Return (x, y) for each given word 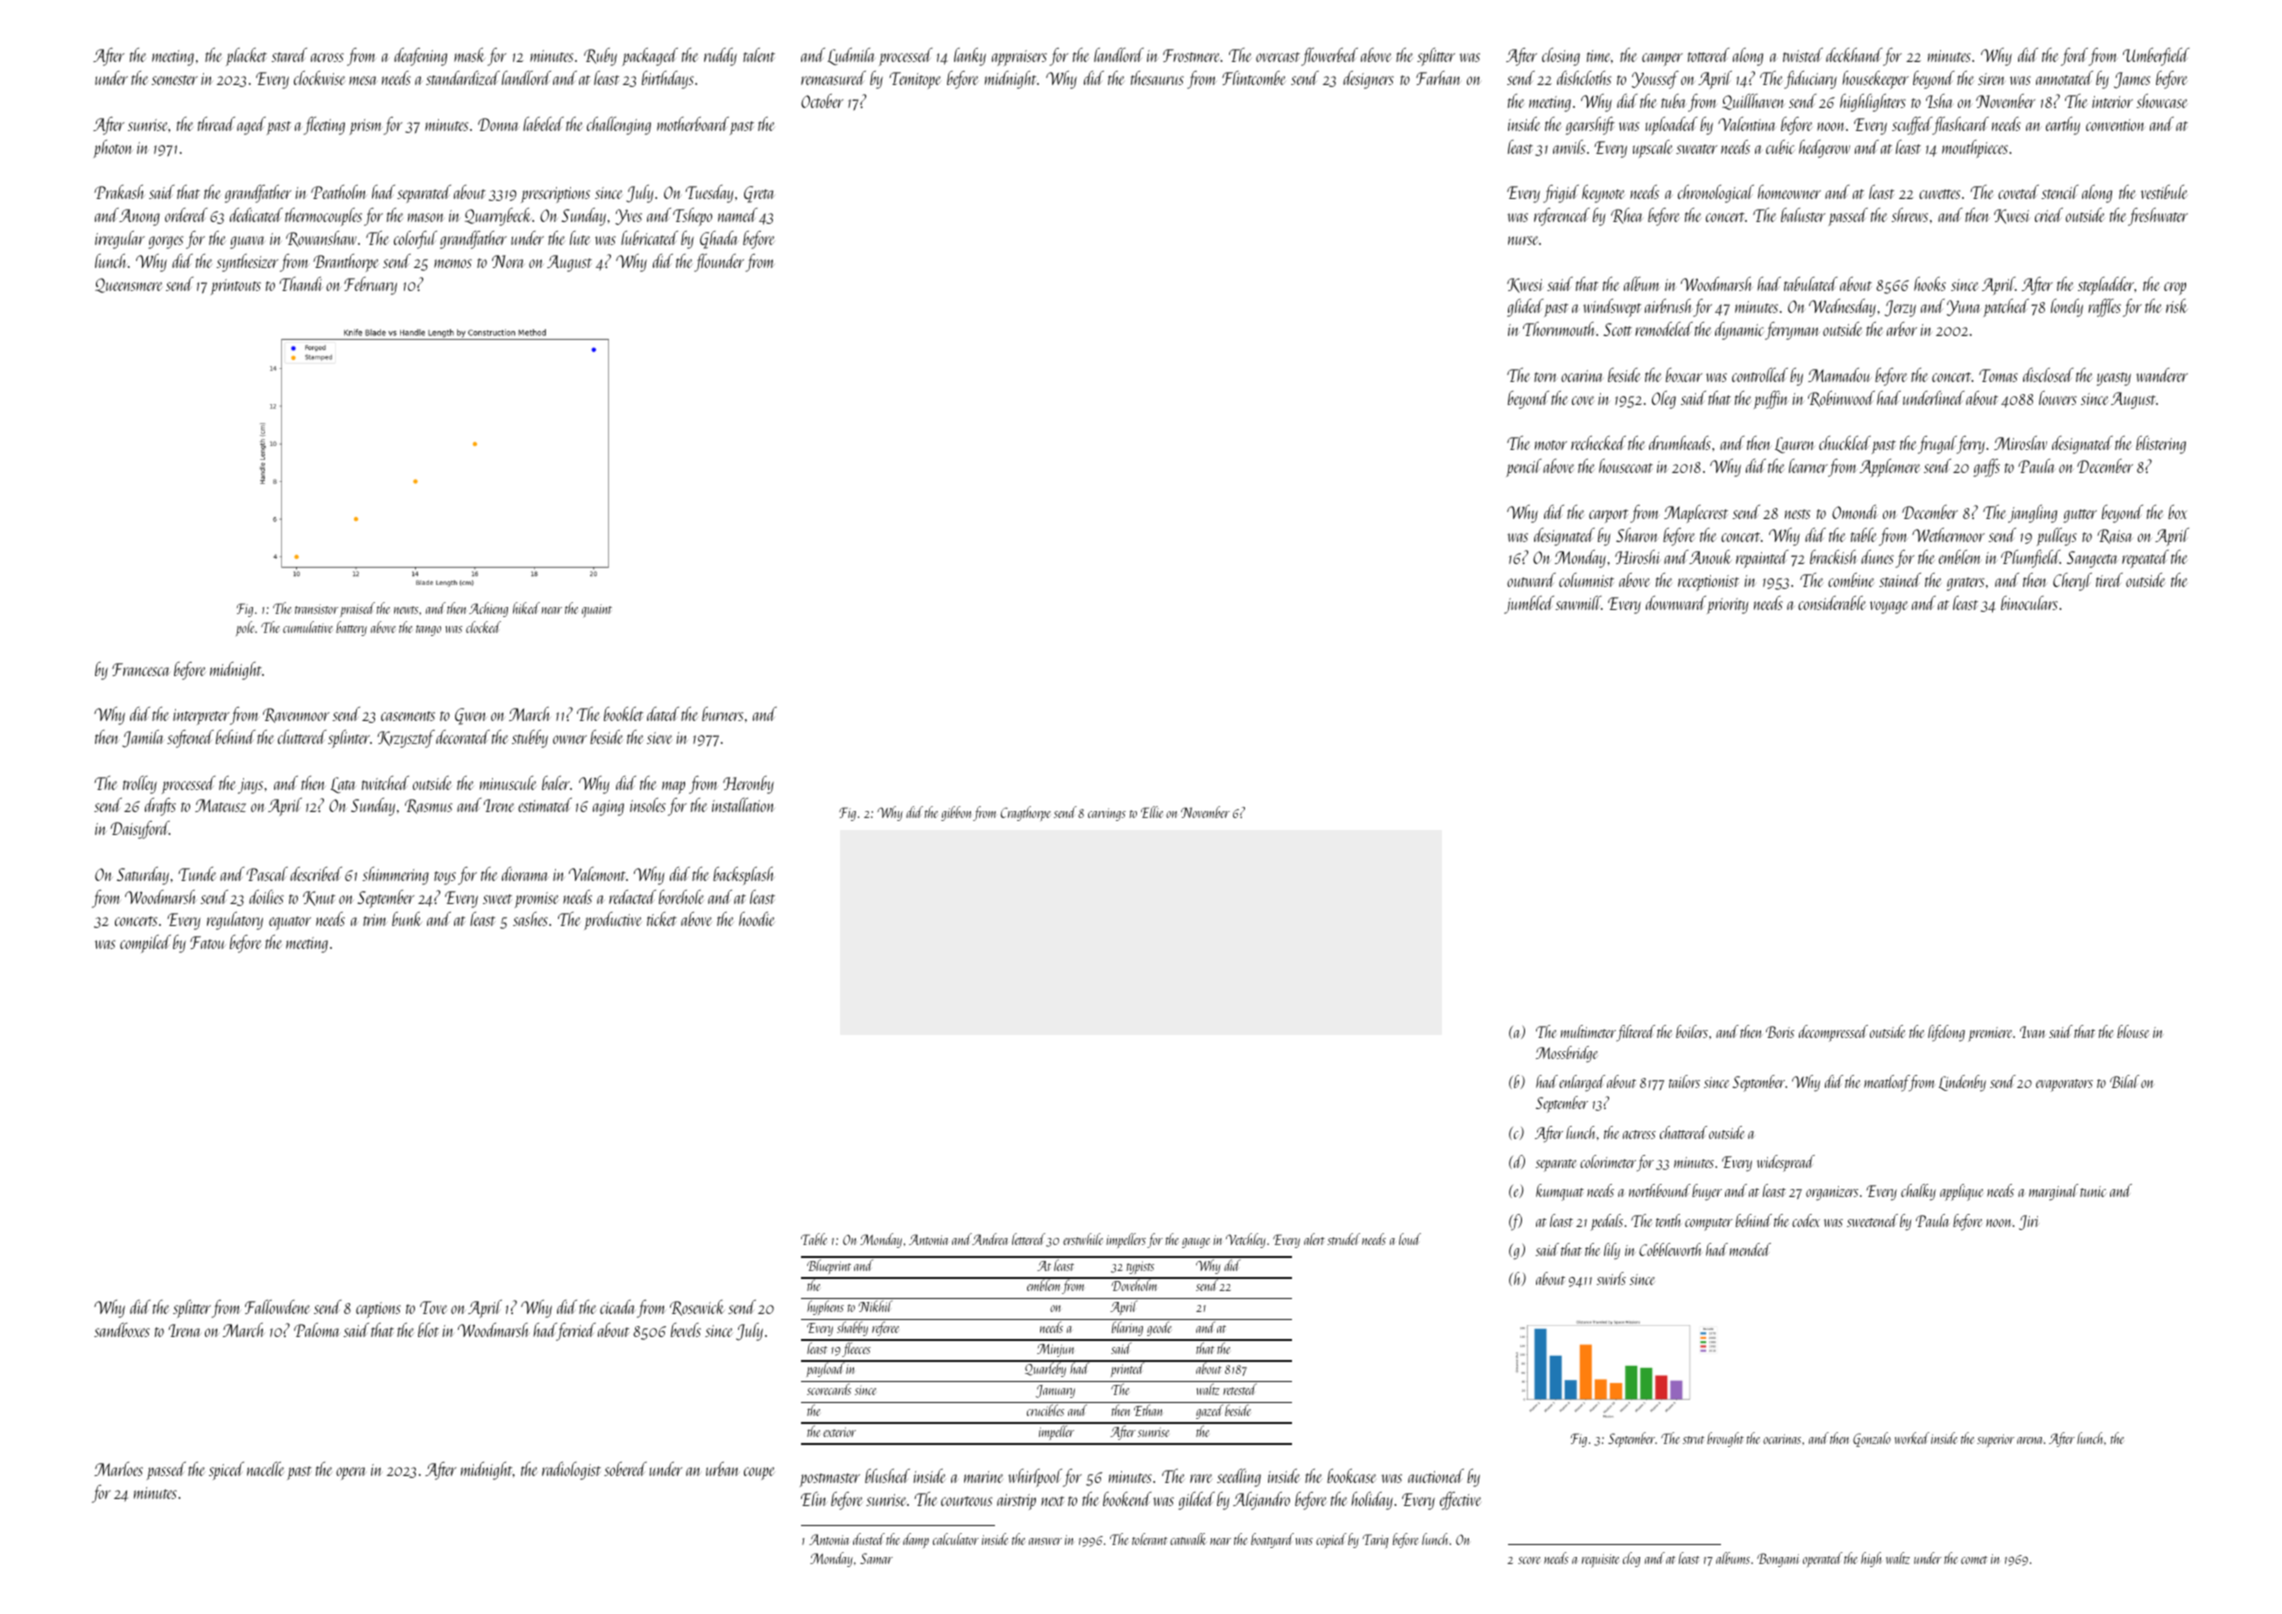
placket (246, 57)
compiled (145, 943)
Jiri (2029, 1222)
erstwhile (1083, 1239)
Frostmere (1191, 55)
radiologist (571, 1470)
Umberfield (2156, 57)
